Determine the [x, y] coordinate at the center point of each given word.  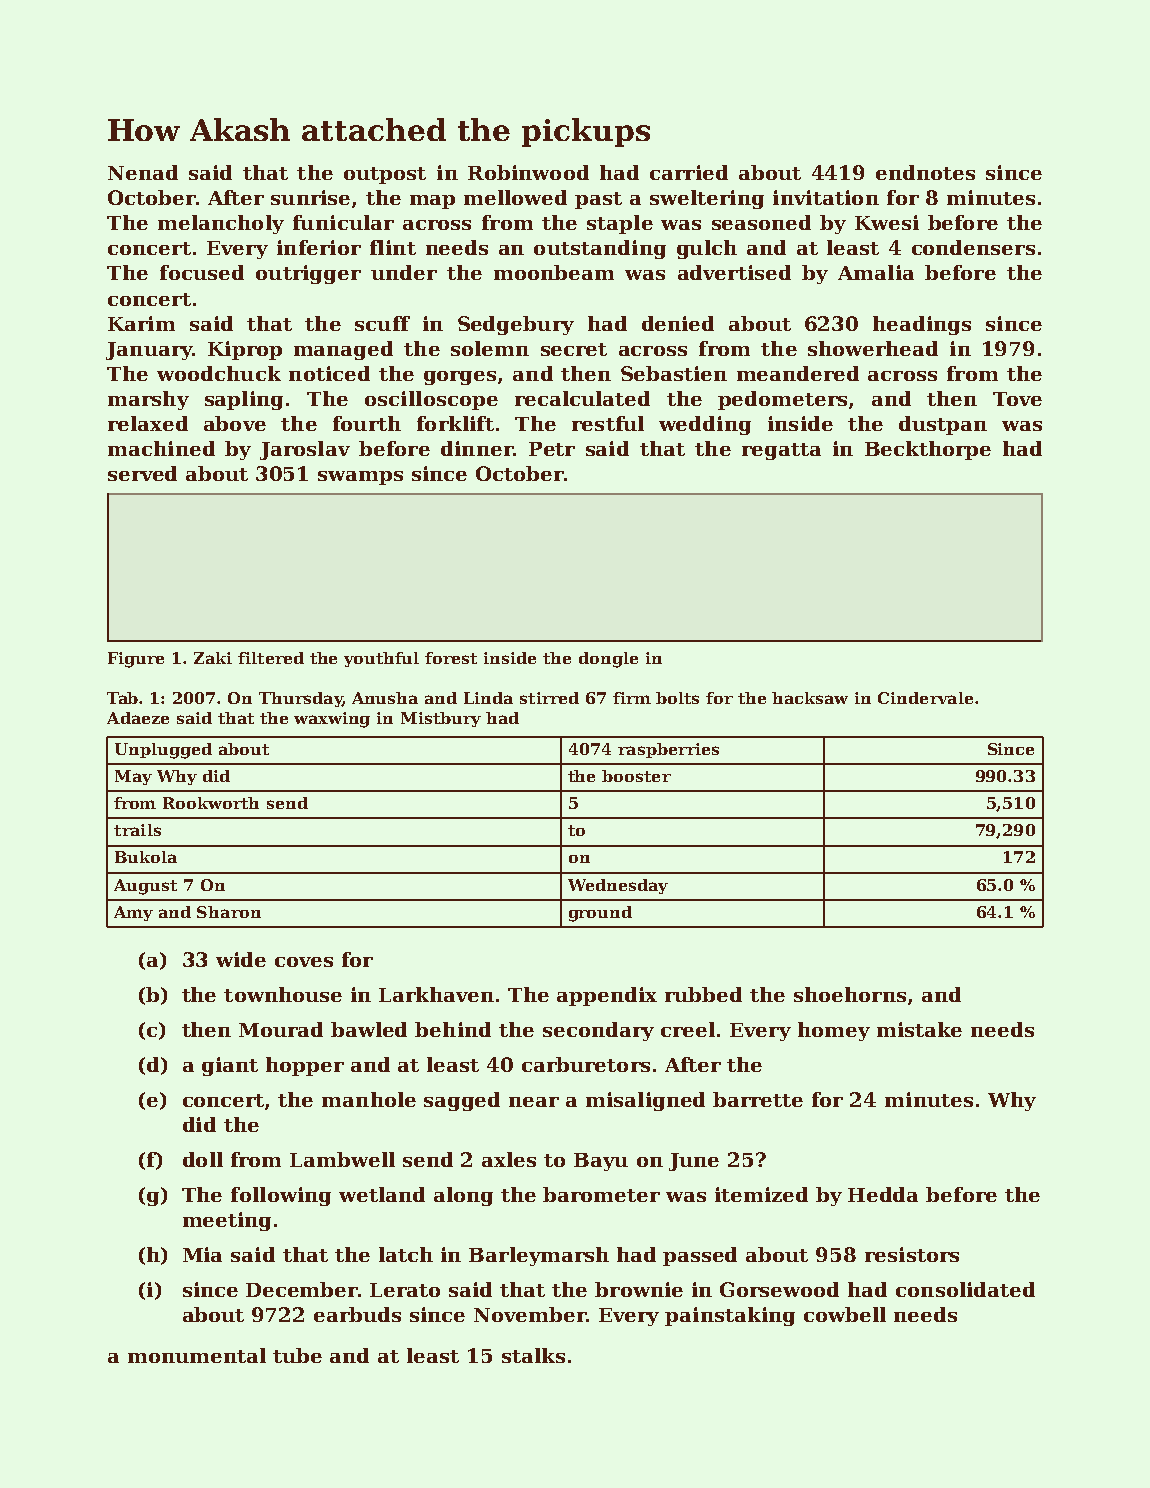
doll [203, 1159]
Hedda [883, 1194]
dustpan [943, 425]
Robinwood [528, 172]
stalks [533, 1355]
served [142, 473]
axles [509, 1159]
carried [689, 172]
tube [297, 1355]
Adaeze [138, 718]
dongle [608, 660]
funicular [343, 222]
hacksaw [810, 698]
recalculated [582, 398]
